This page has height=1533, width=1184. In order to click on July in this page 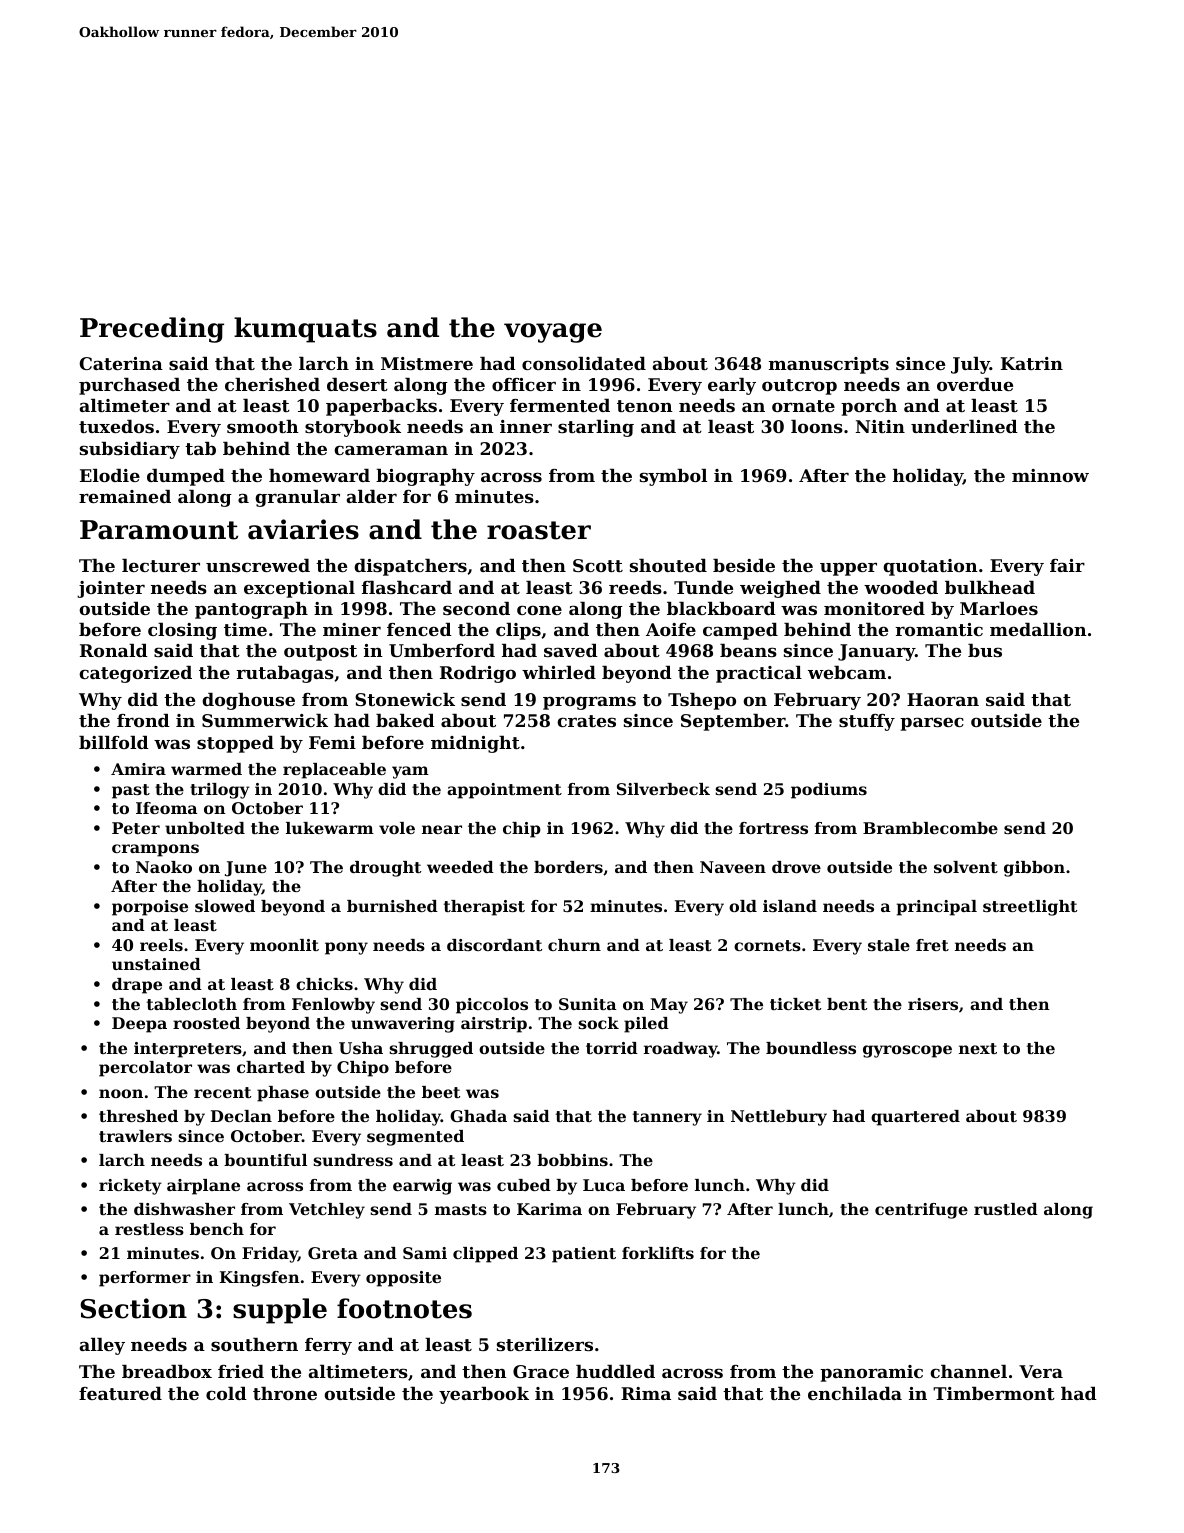, I will do `click(970, 365)`.
